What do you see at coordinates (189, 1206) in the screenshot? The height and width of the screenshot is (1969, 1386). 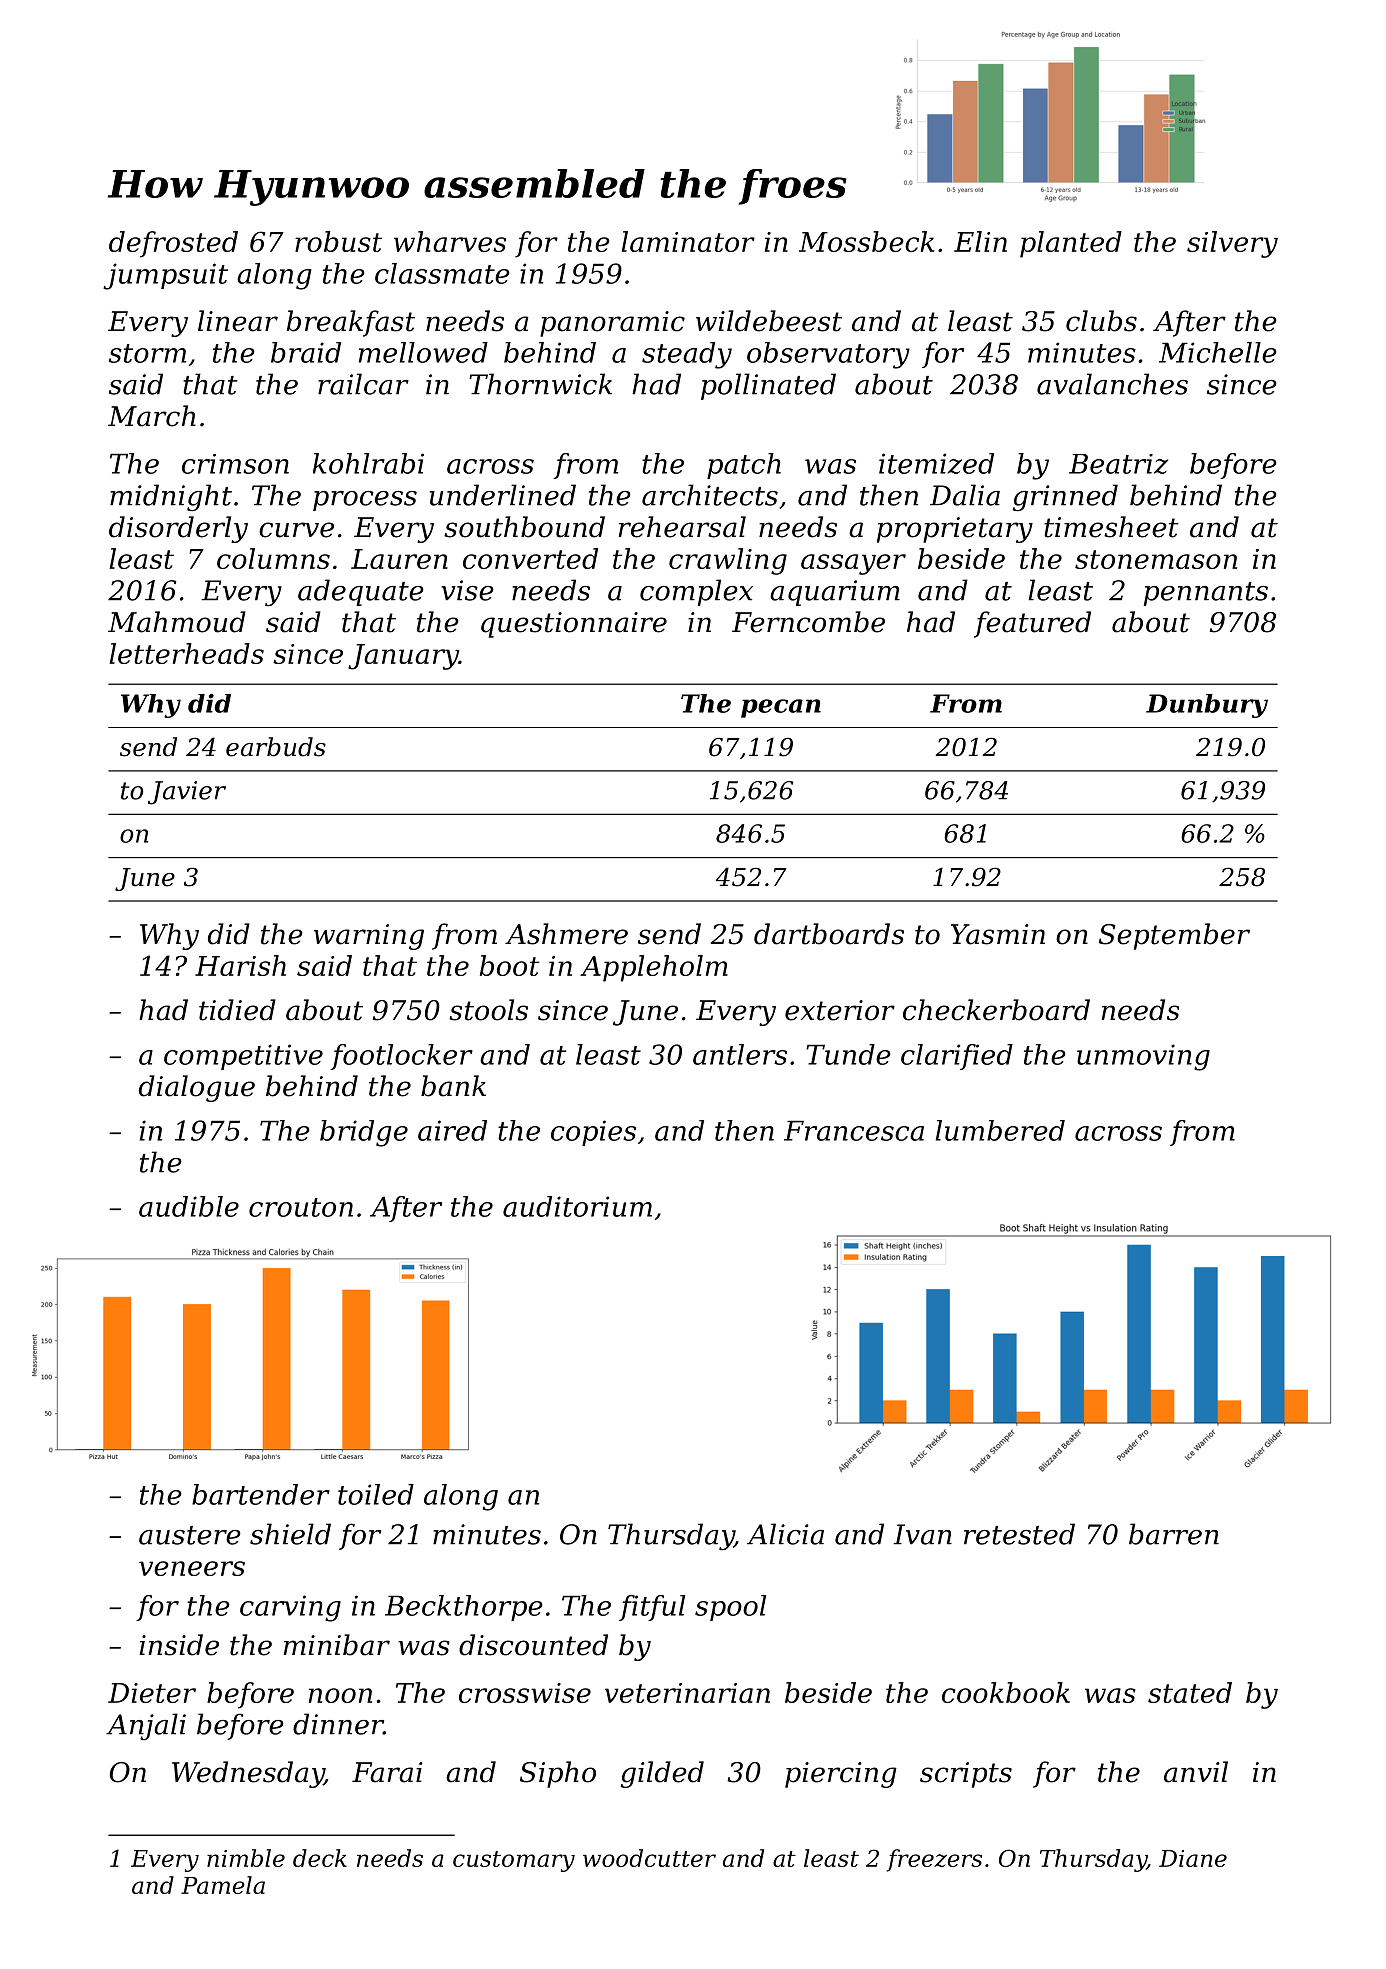 I see `audible` at bounding box center [189, 1206].
